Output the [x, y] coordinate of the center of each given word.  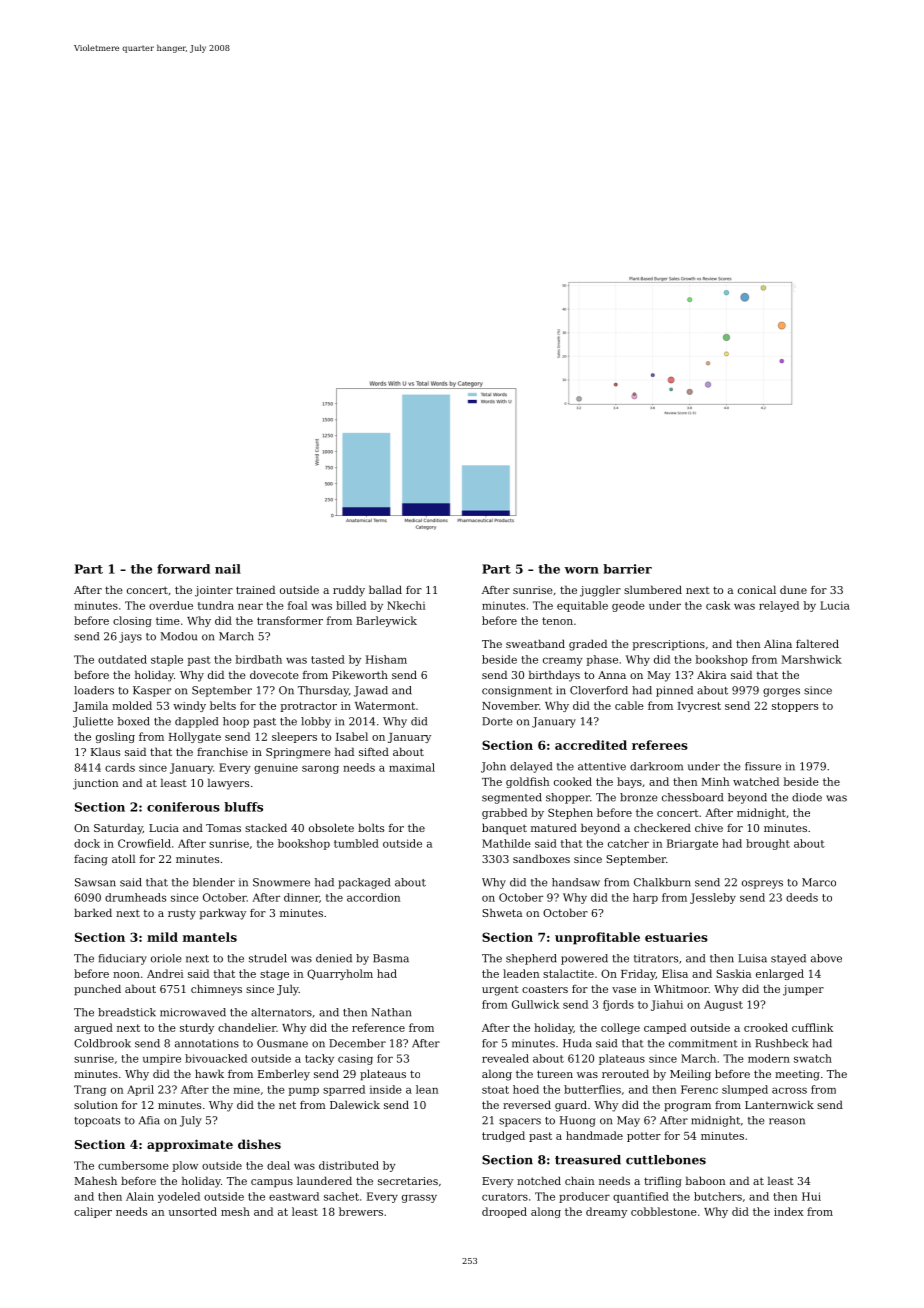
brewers [361, 1211]
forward [183, 569]
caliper [93, 1212]
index [789, 1211]
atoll [123, 858]
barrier [627, 569]
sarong [320, 769]
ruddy [349, 591]
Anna [612, 675]
